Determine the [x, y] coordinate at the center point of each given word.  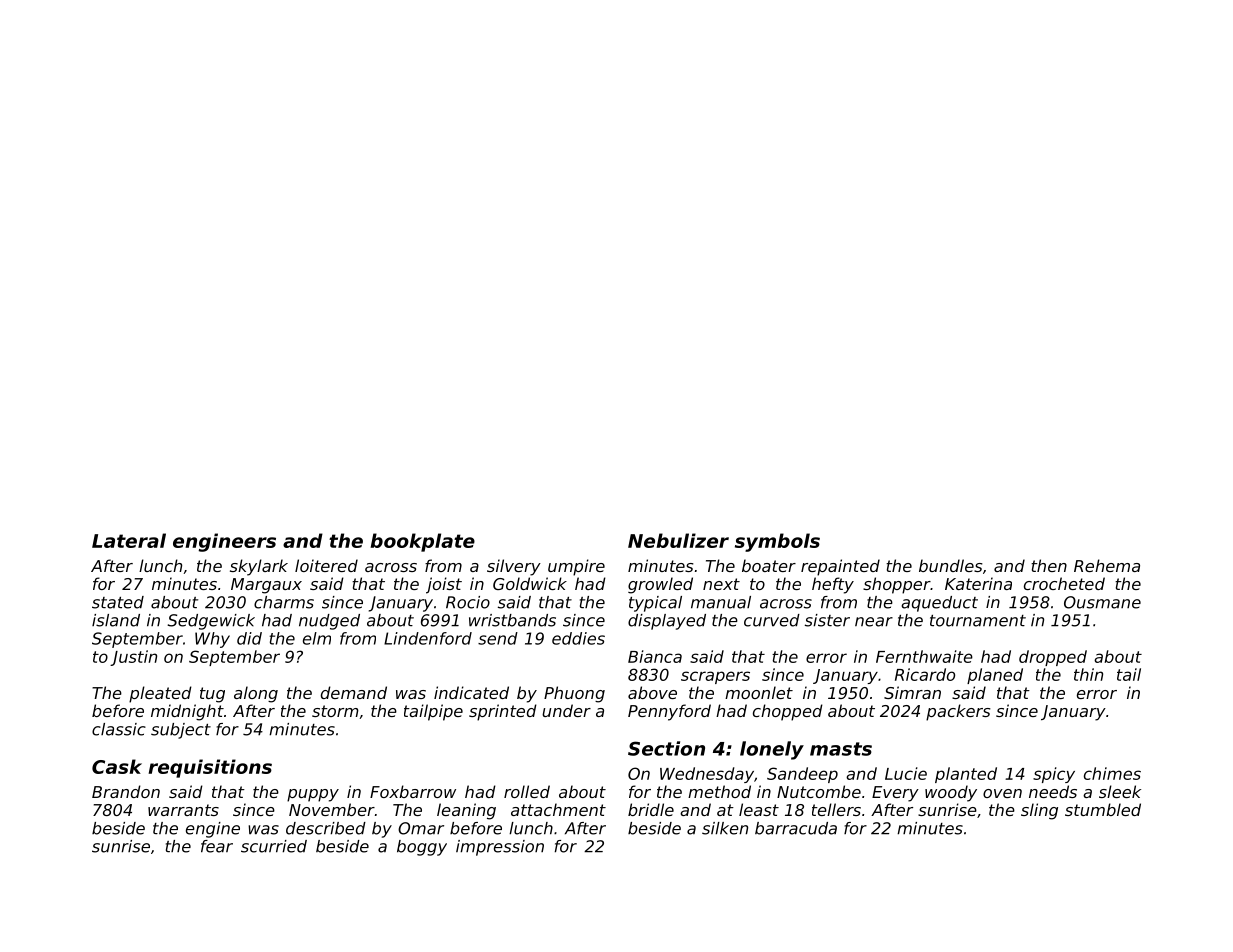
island [116, 620]
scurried [274, 846]
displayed [667, 622]
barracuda [796, 828]
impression [500, 848]
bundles [951, 565]
